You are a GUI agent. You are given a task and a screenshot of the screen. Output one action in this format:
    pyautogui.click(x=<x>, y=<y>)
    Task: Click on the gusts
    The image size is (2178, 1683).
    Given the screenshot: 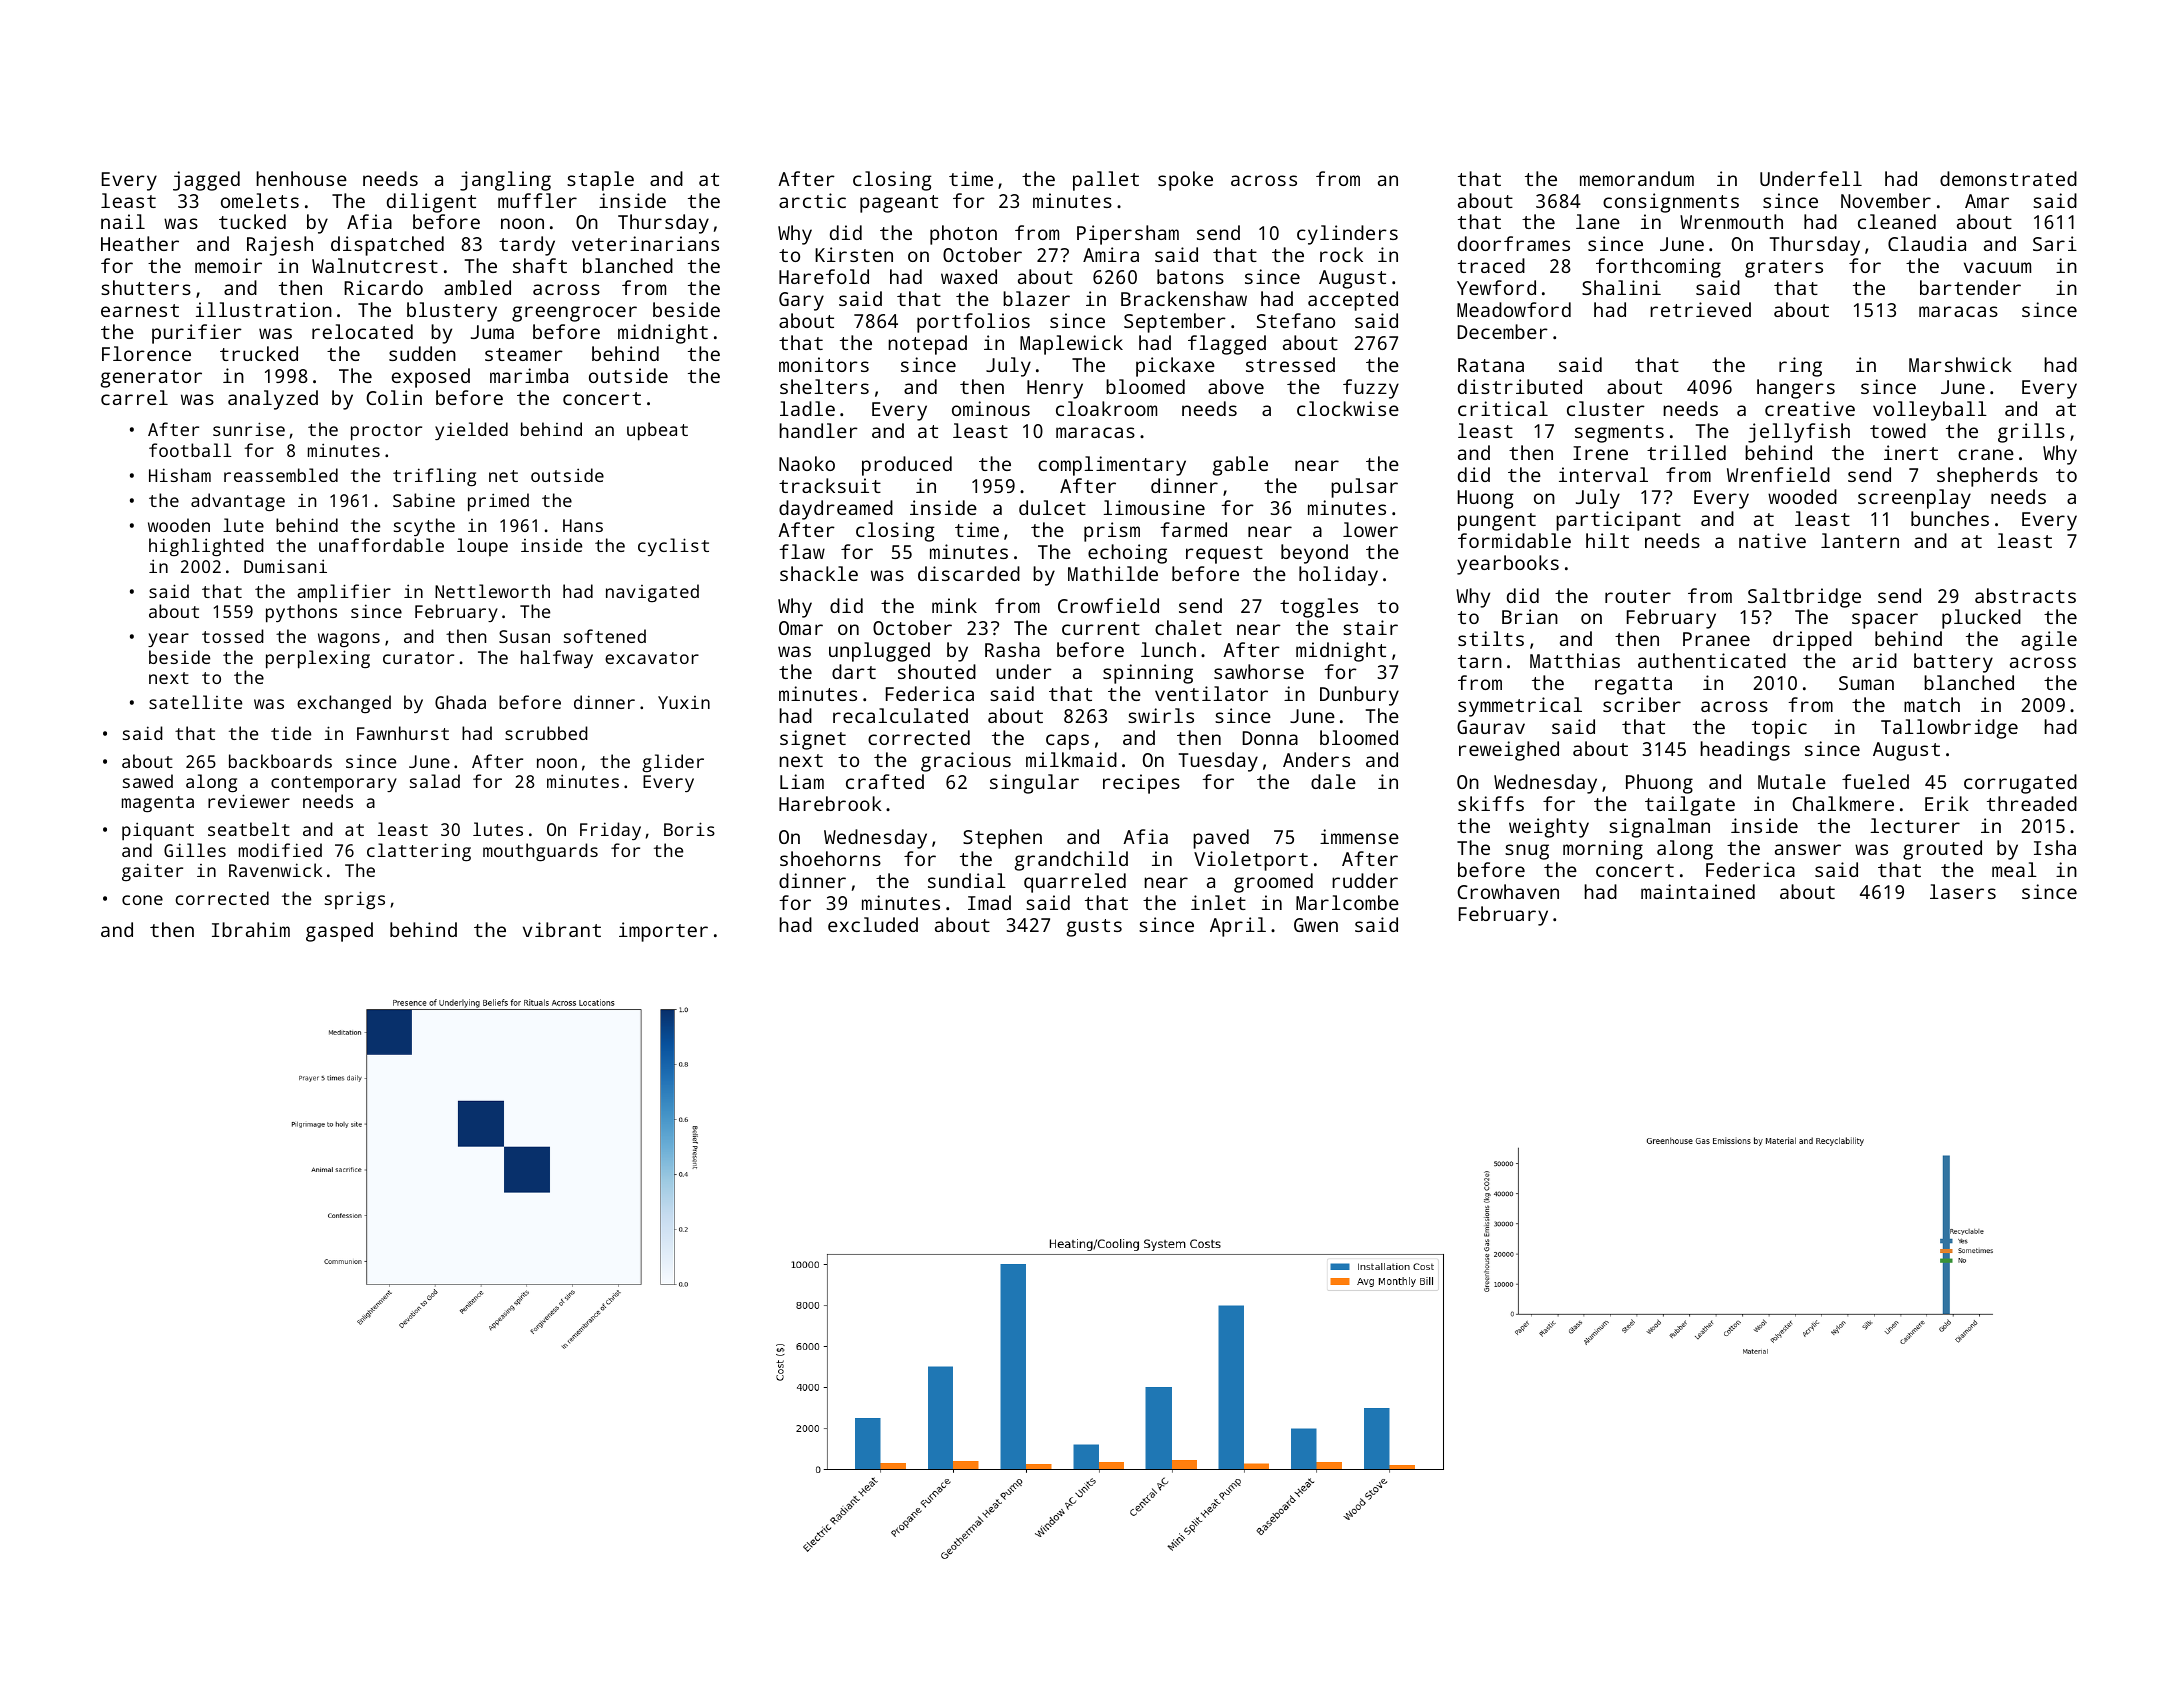 What is the action you would take?
    pyautogui.click(x=1094, y=928)
